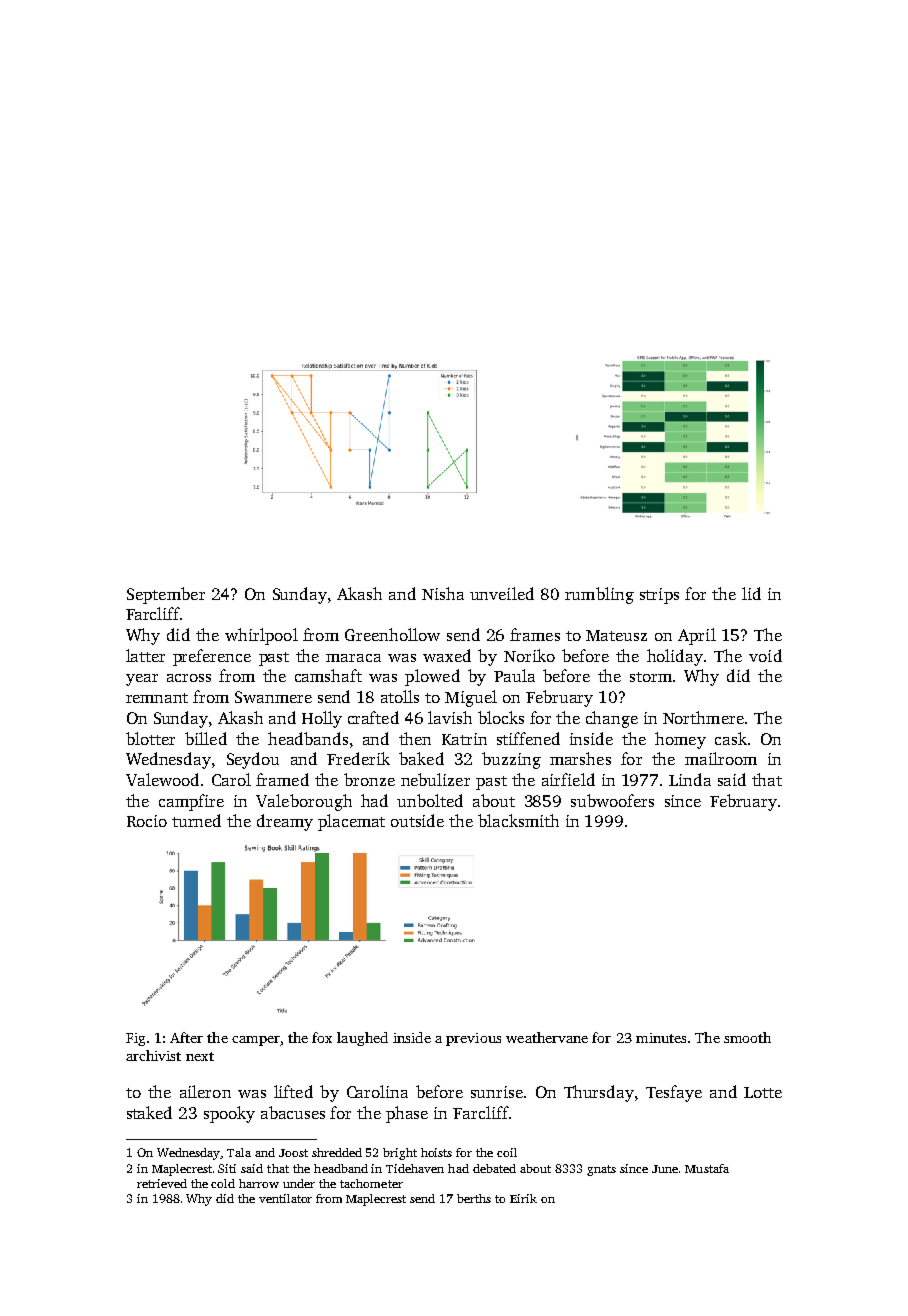 This image has width=908, height=1316. What do you see at coordinates (443, 593) in the image?
I see `Nisha` at bounding box center [443, 593].
